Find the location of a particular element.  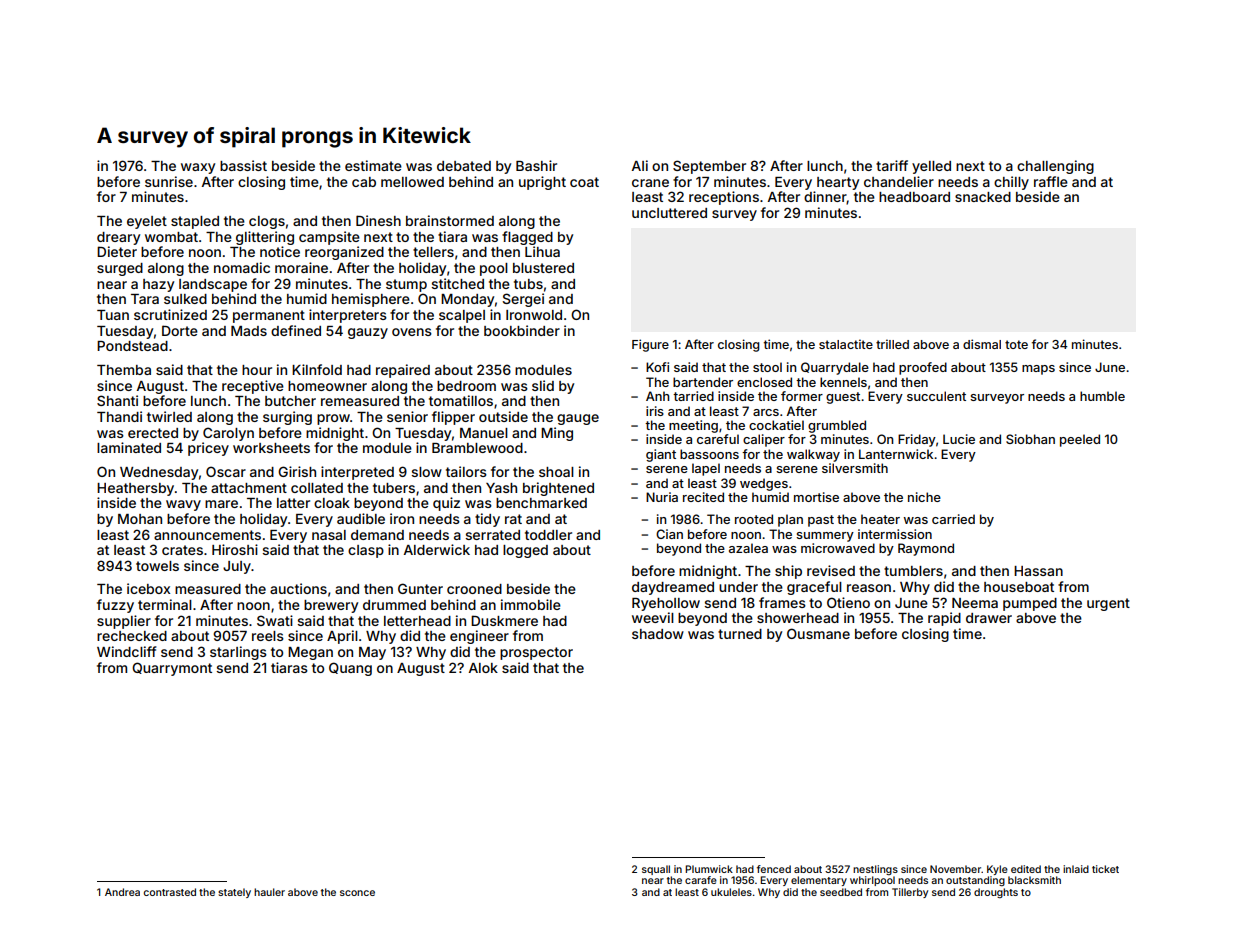

raffle is located at coordinates (1051, 181).
